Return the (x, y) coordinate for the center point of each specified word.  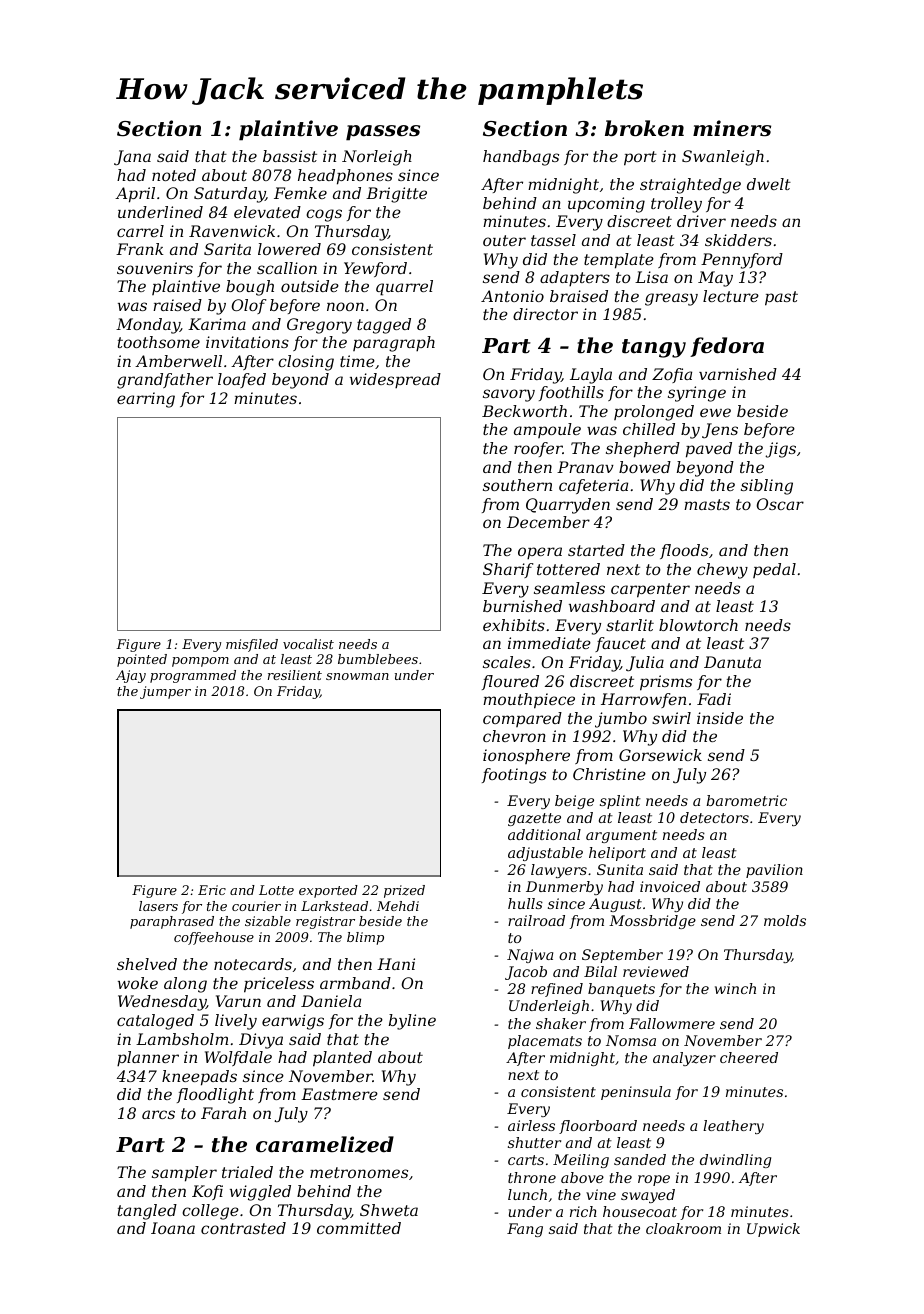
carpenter (650, 590)
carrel (140, 231)
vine (601, 1194)
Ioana (173, 1228)
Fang (525, 1230)
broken (644, 128)
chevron (514, 736)
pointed (142, 660)
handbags (521, 158)
